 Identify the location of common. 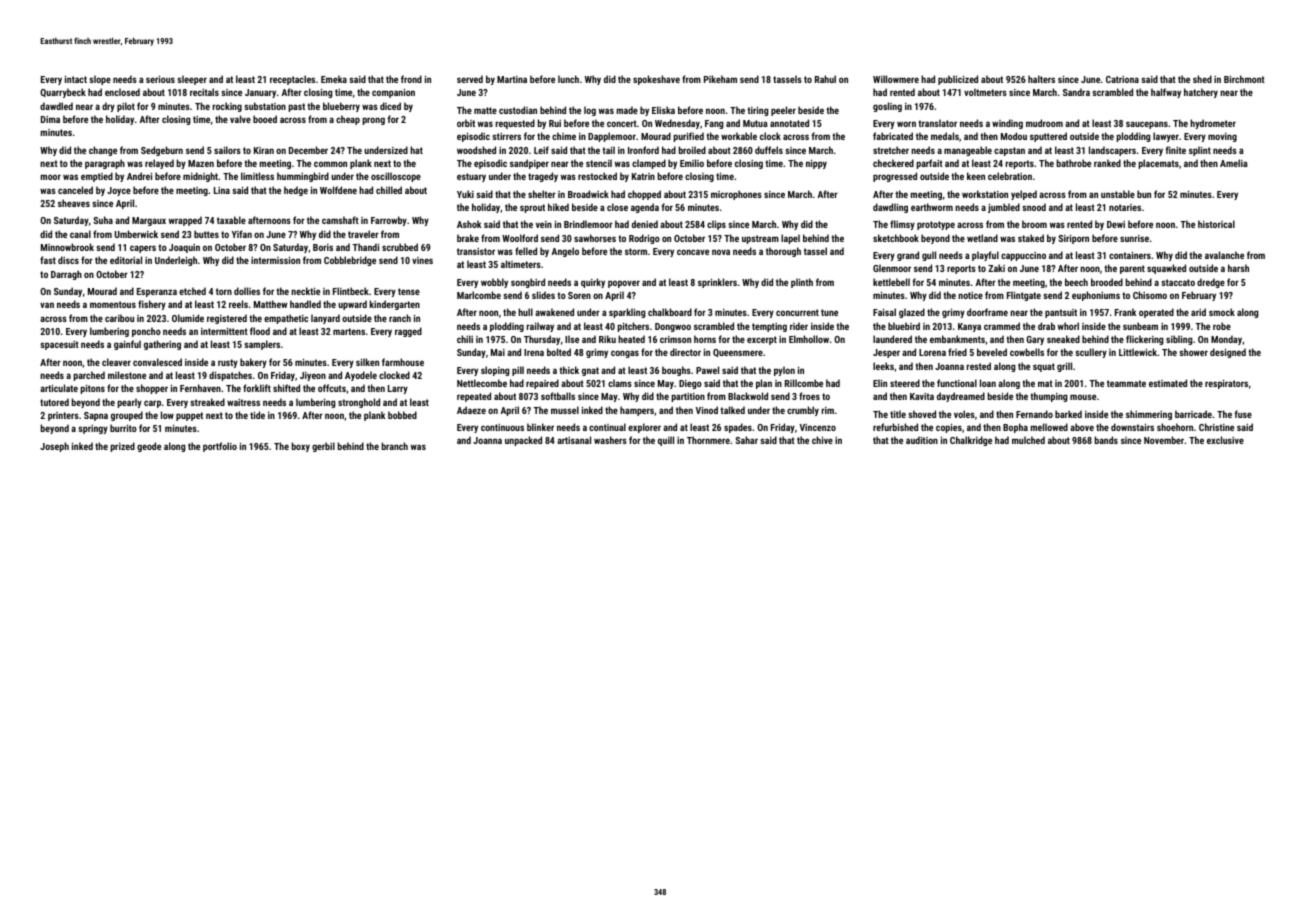
(330, 164).
